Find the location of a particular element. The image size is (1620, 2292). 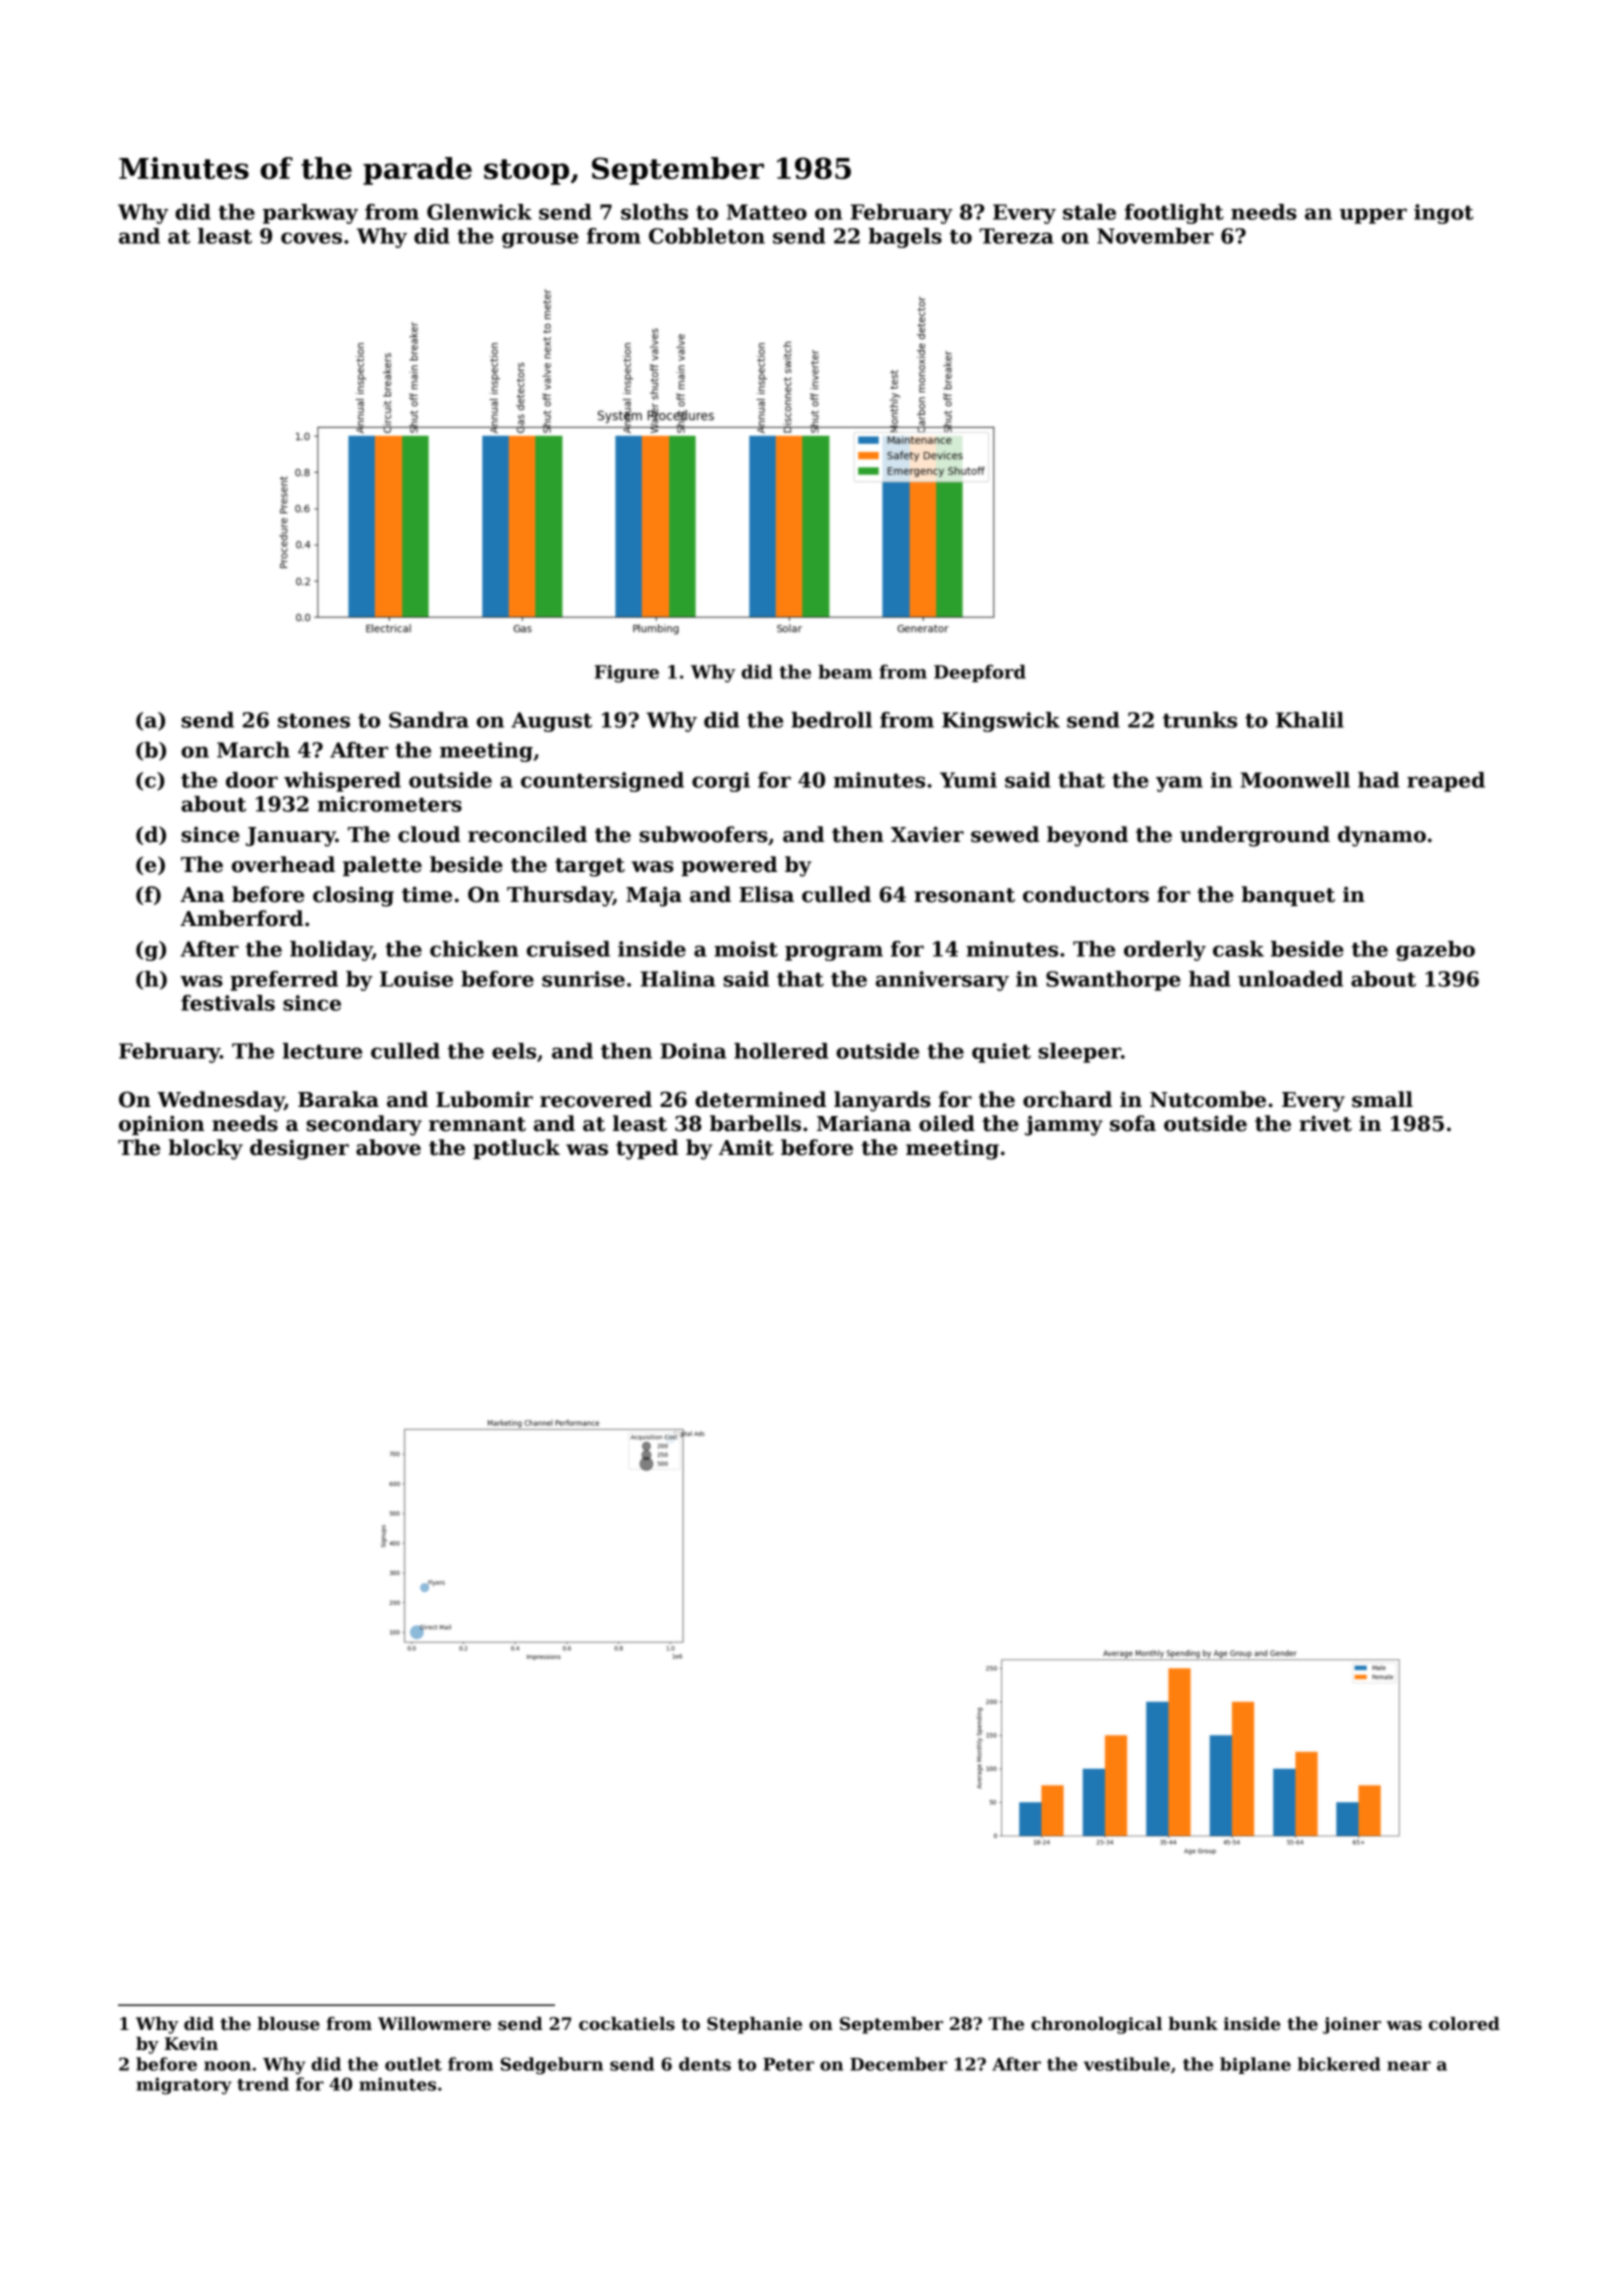

parkway is located at coordinates (310, 214).
